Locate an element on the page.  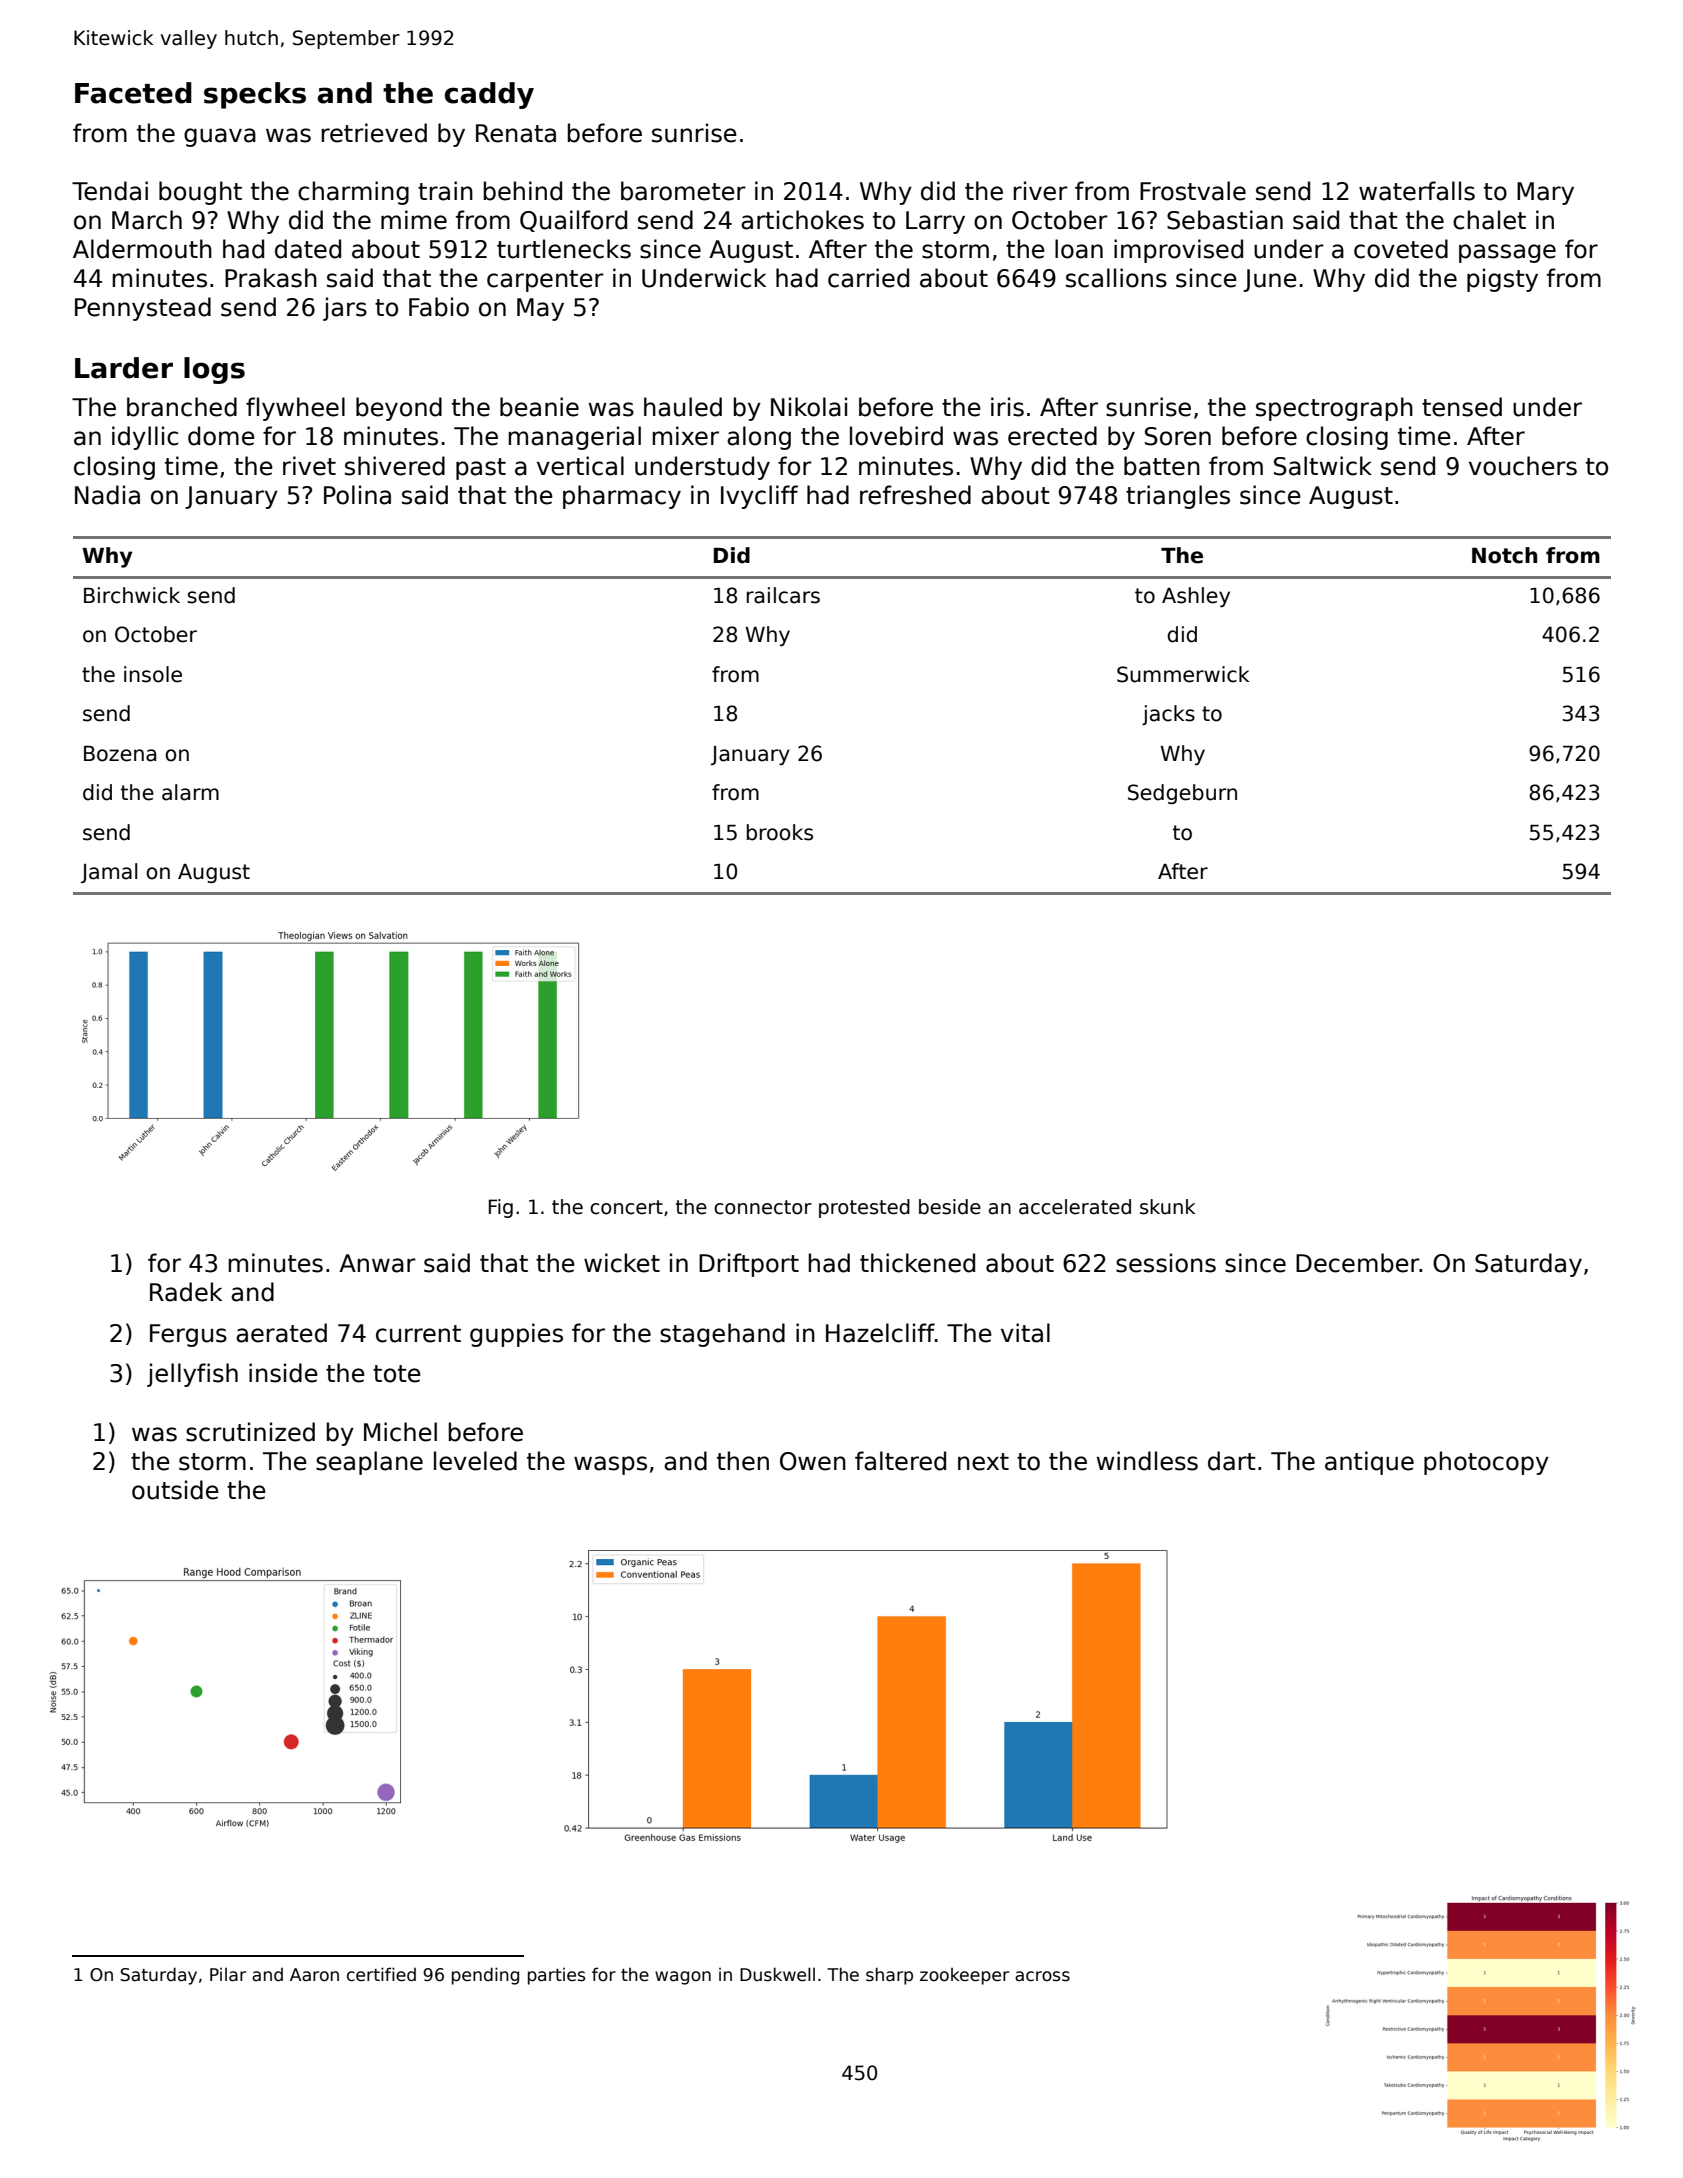
certified is located at coordinates (381, 1974).
